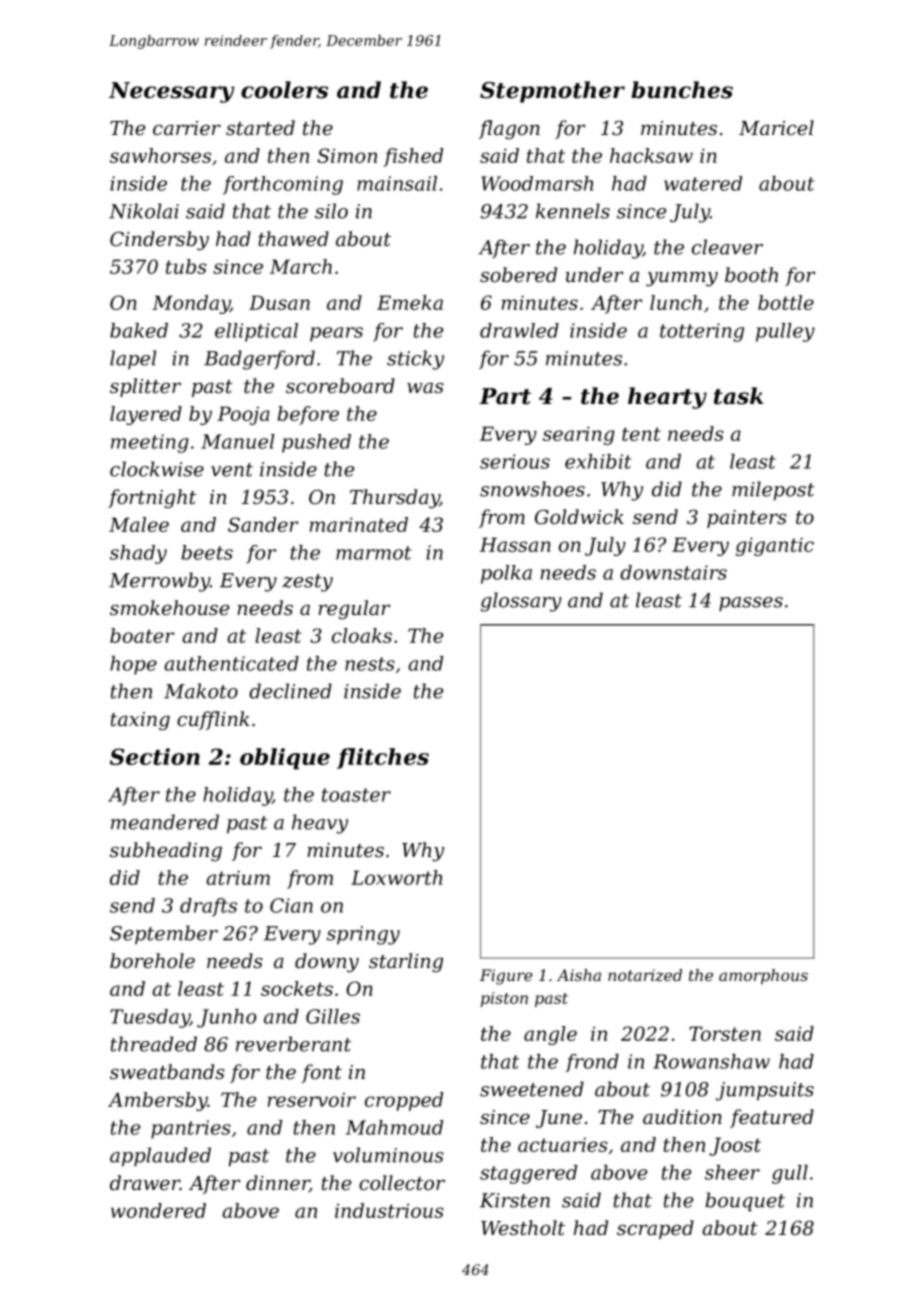 This document has height=1311, width=924. I want to click on wondered, so click(158, 1210).
